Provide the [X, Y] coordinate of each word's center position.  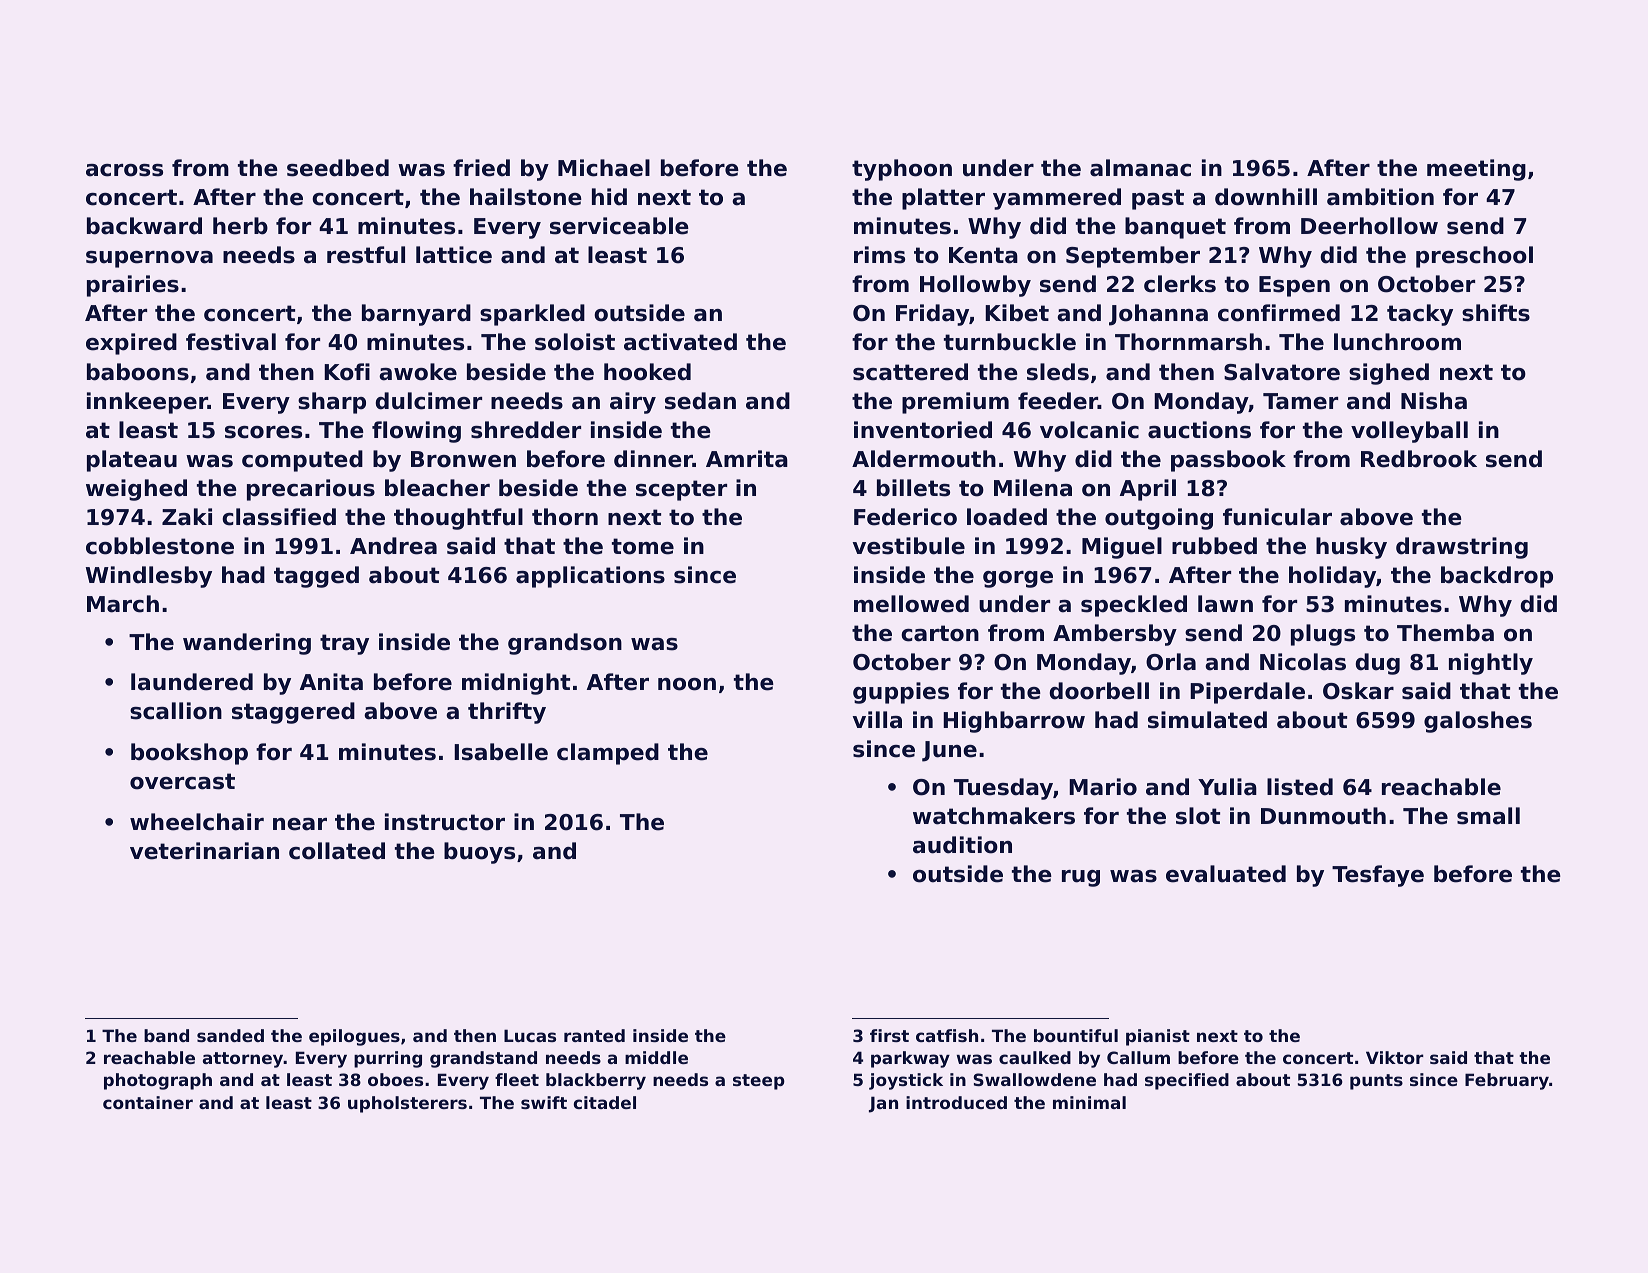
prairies [133, 286]
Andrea [393, 546]
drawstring [1462, 548]
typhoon [902, 170]
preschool [1474, 257]
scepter [681, 490]
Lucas [530, 1035]
